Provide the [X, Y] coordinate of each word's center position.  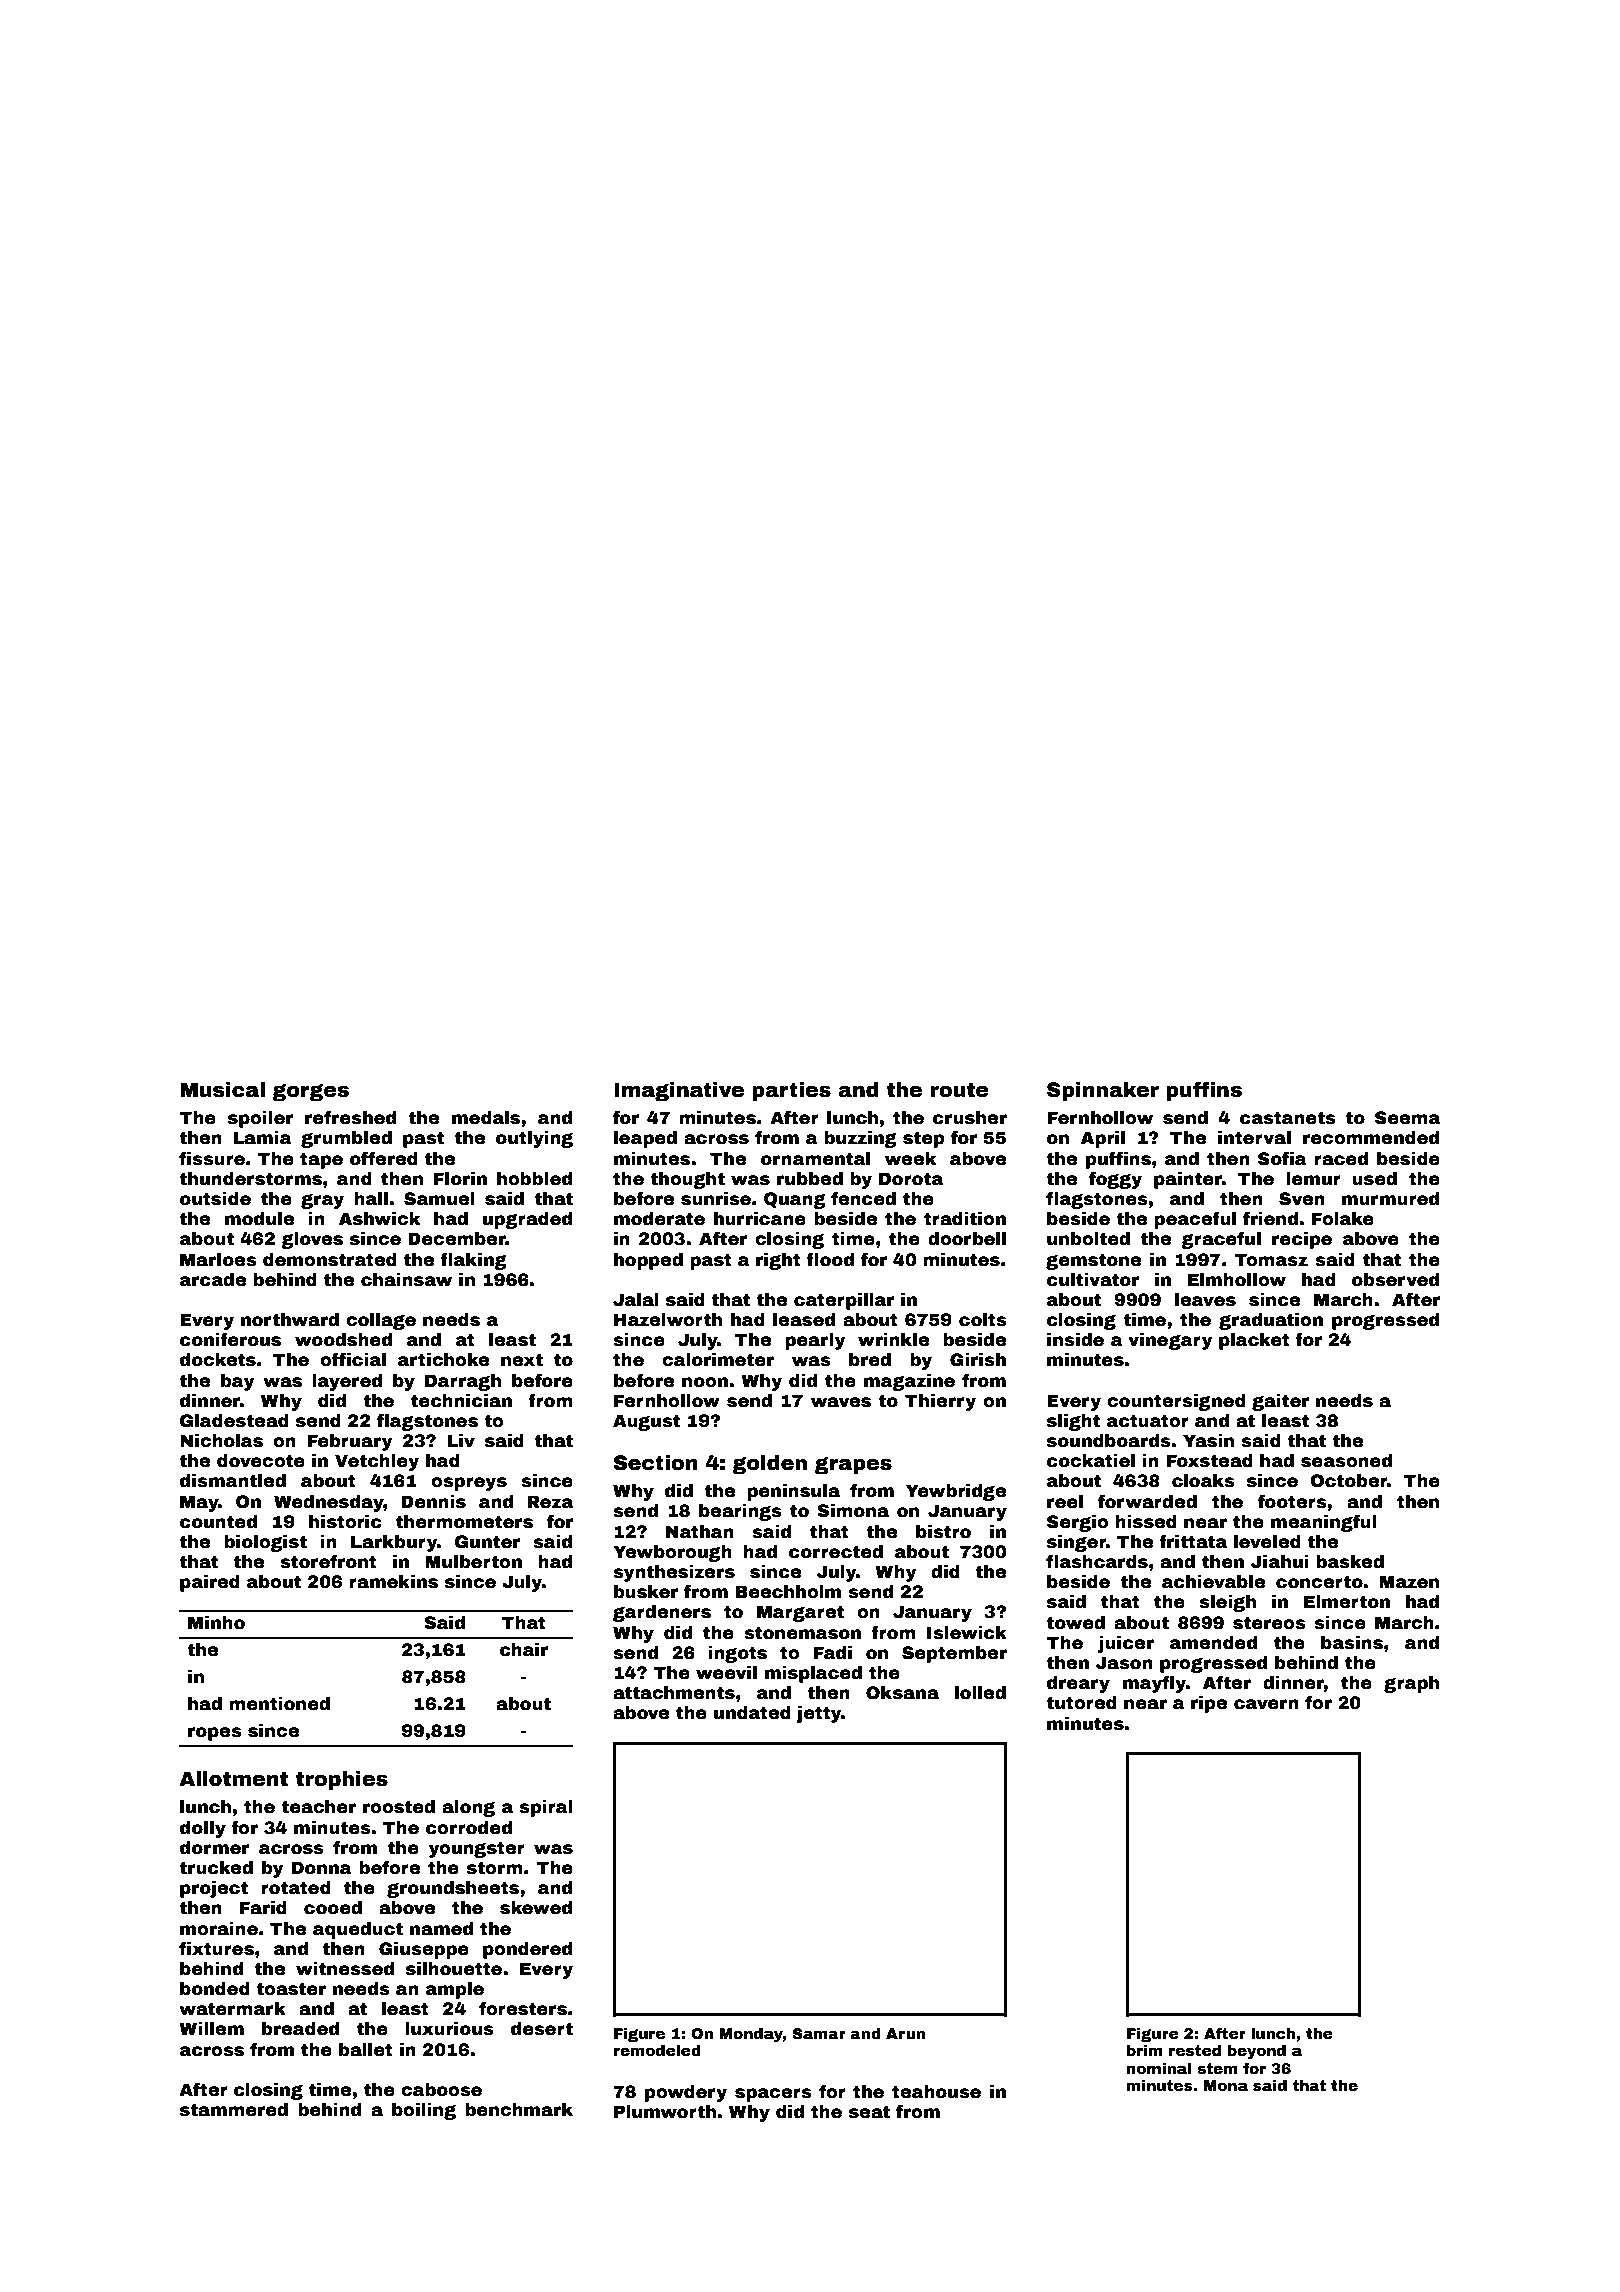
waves [841, 1402]
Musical [222, 1090]
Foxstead [1209, 1461]
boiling [424, 2111]
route [960, 1090]
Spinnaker [1103, 1091]
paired [210, 1583]
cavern [1266, 1704]
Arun [905, 2033]
